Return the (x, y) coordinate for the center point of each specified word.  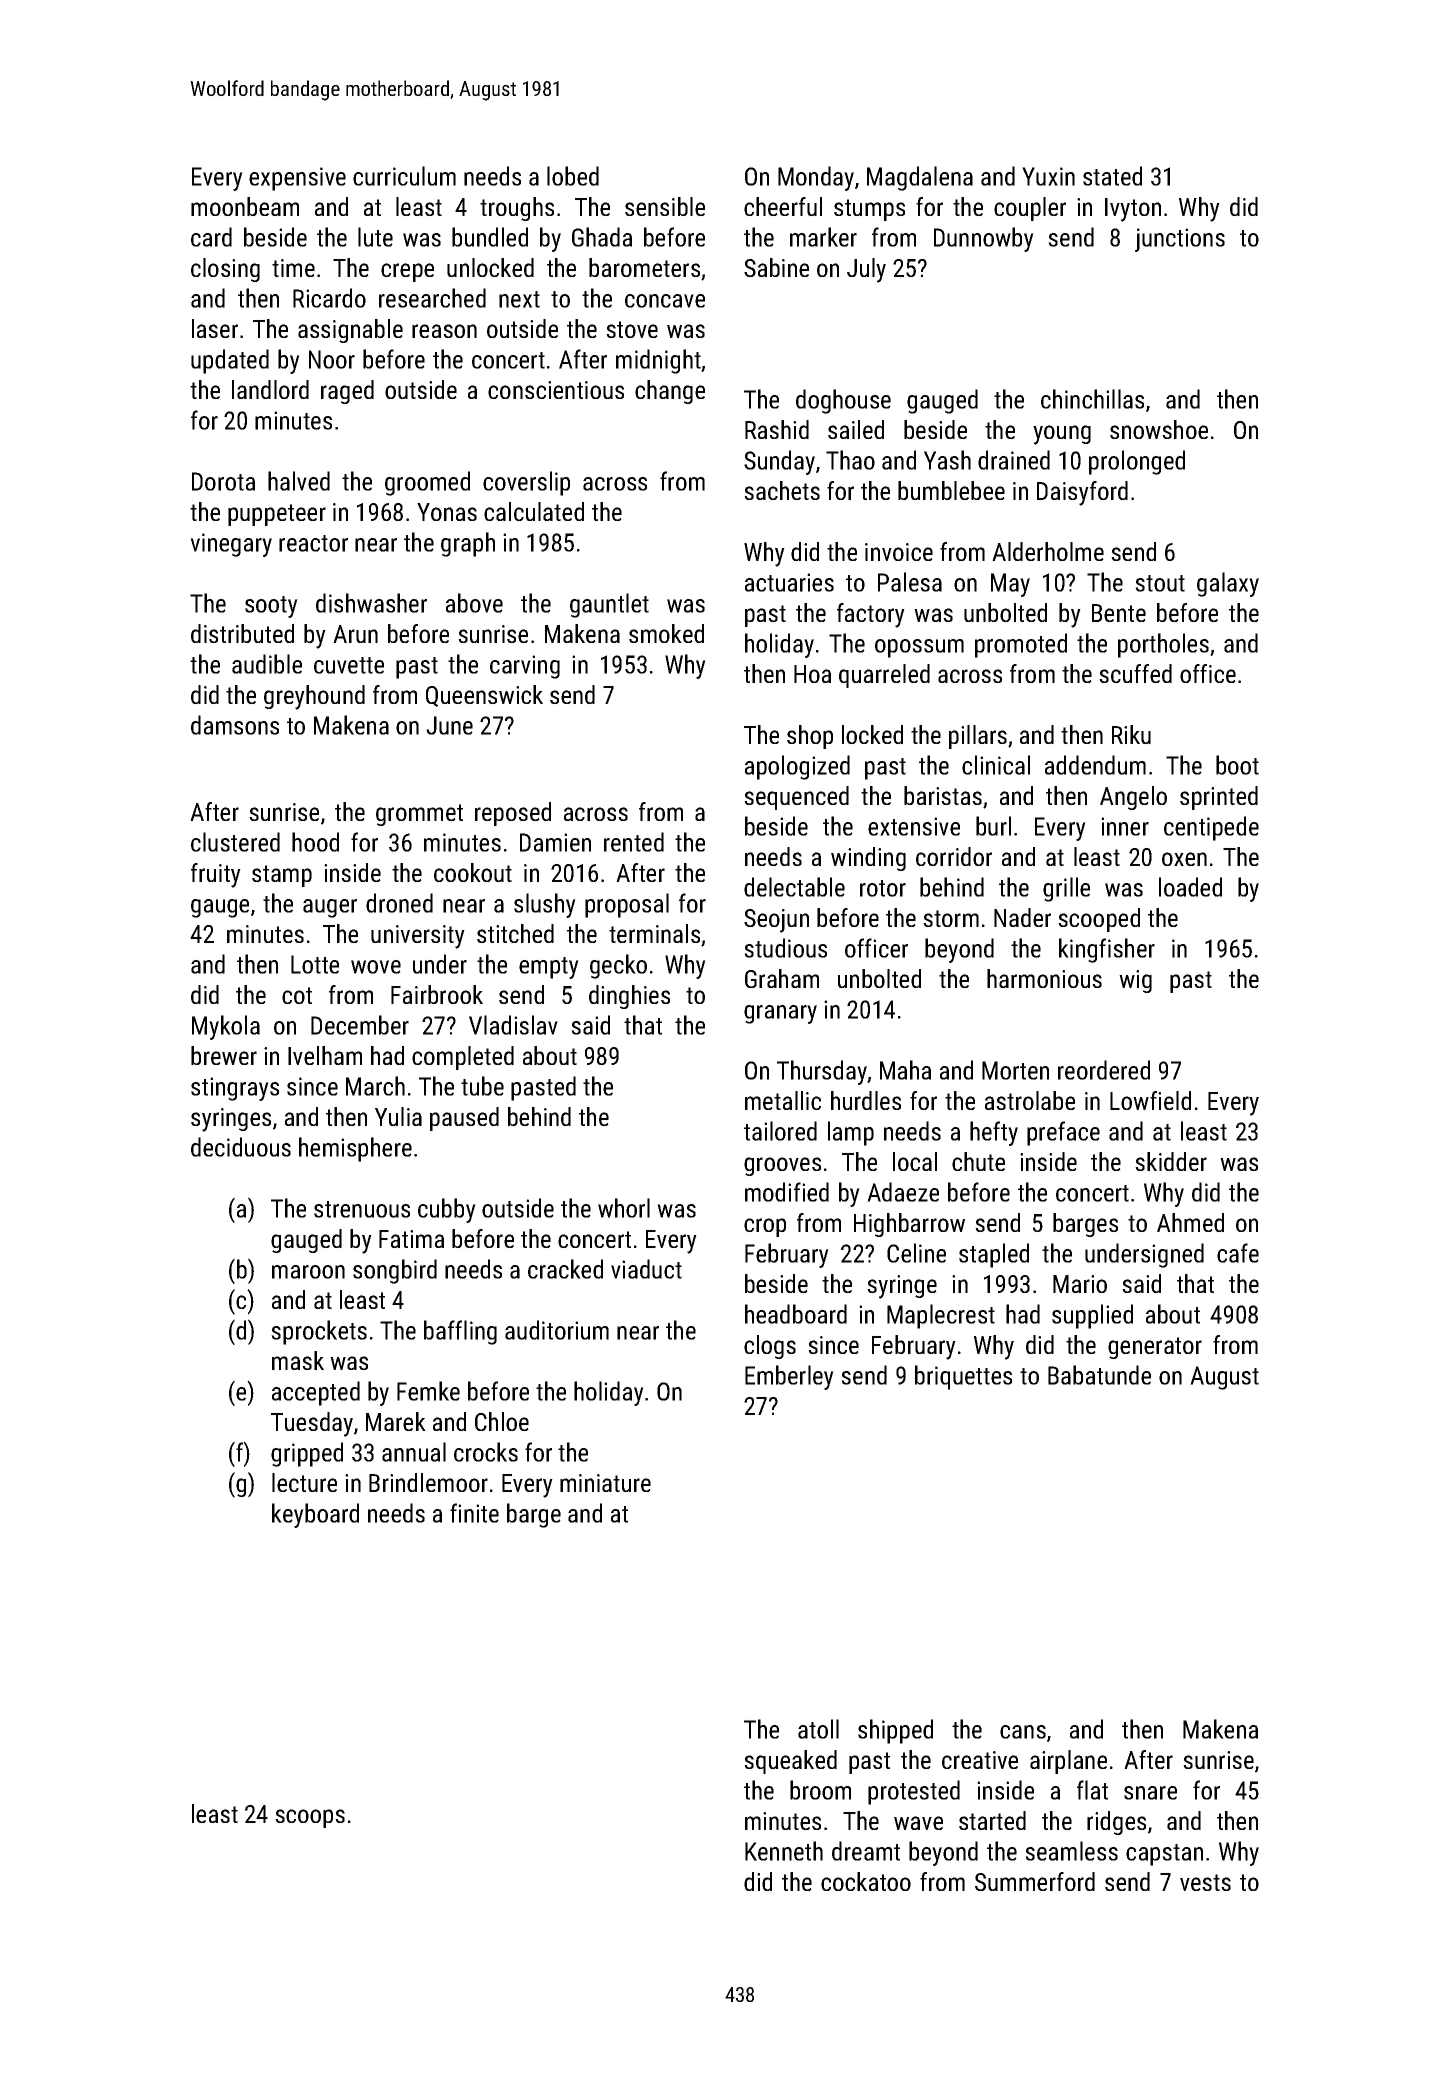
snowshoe (1159, 429)
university (418, 937)
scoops (310, 1818)
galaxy (1228, 584)
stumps (869, 210)
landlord (270, 389)
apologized (797, 767)
